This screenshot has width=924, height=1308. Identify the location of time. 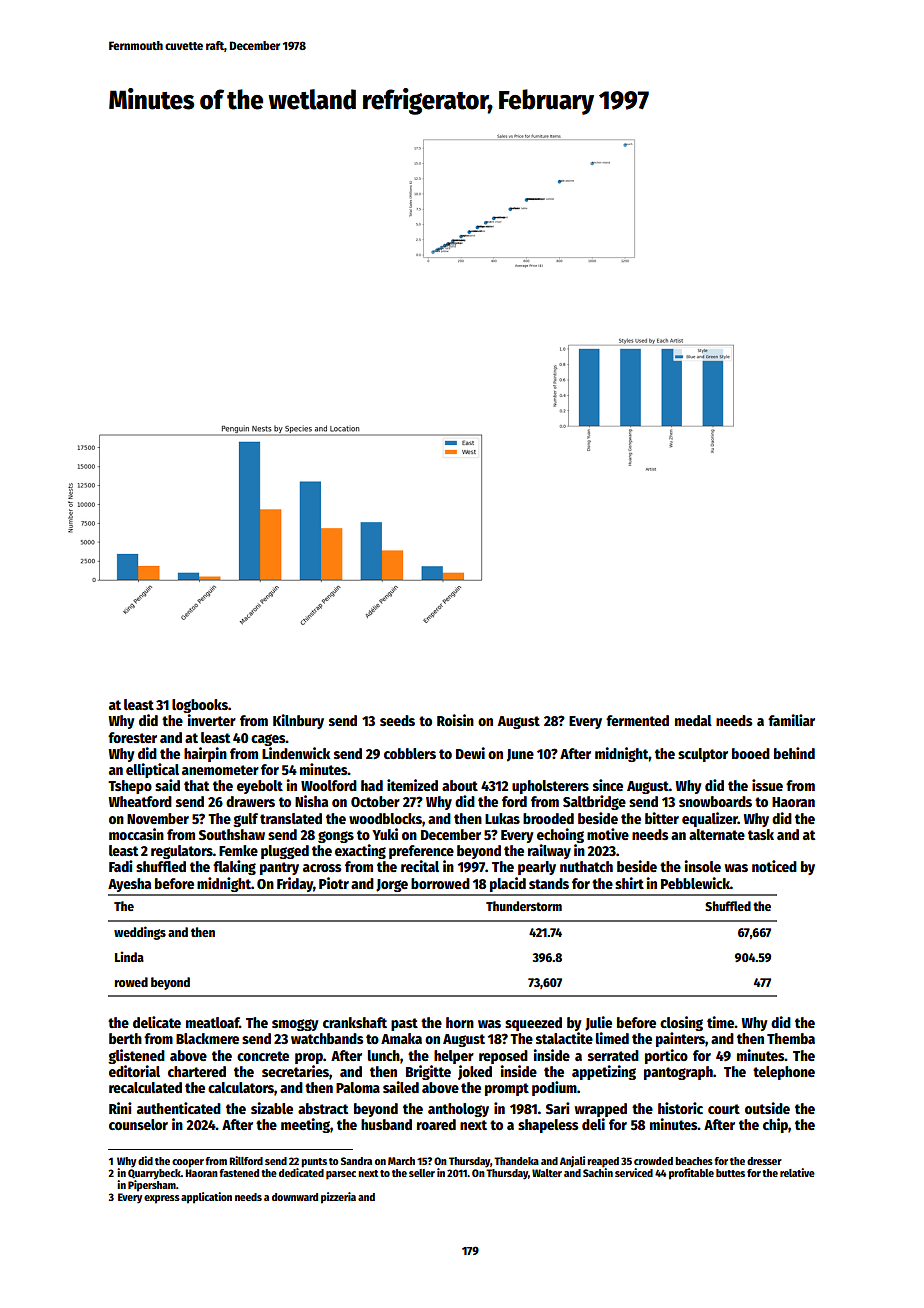
(721, 1022).
